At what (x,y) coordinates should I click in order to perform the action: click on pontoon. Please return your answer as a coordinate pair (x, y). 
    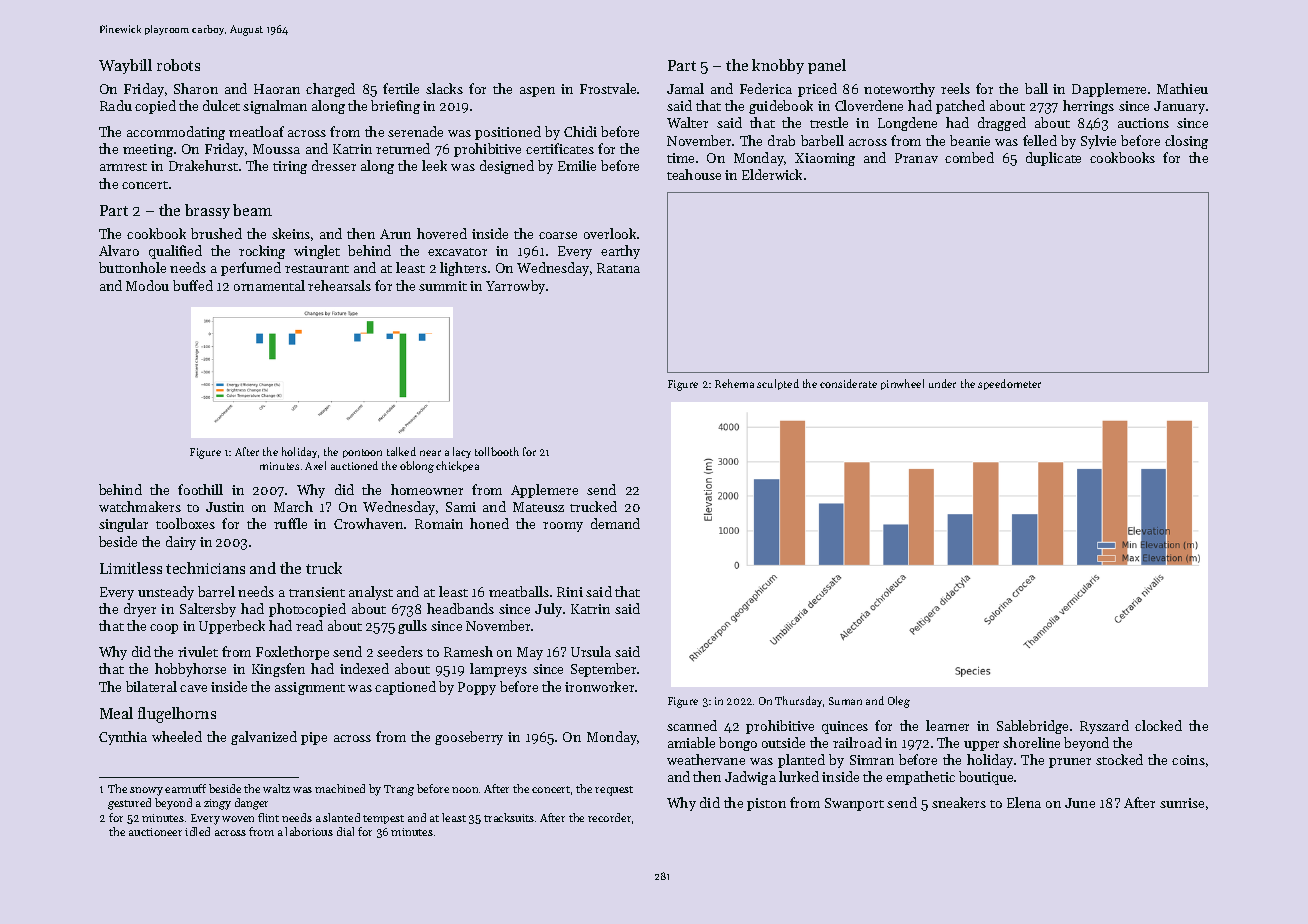
    Looking at the image, I should click on (362, 453).
